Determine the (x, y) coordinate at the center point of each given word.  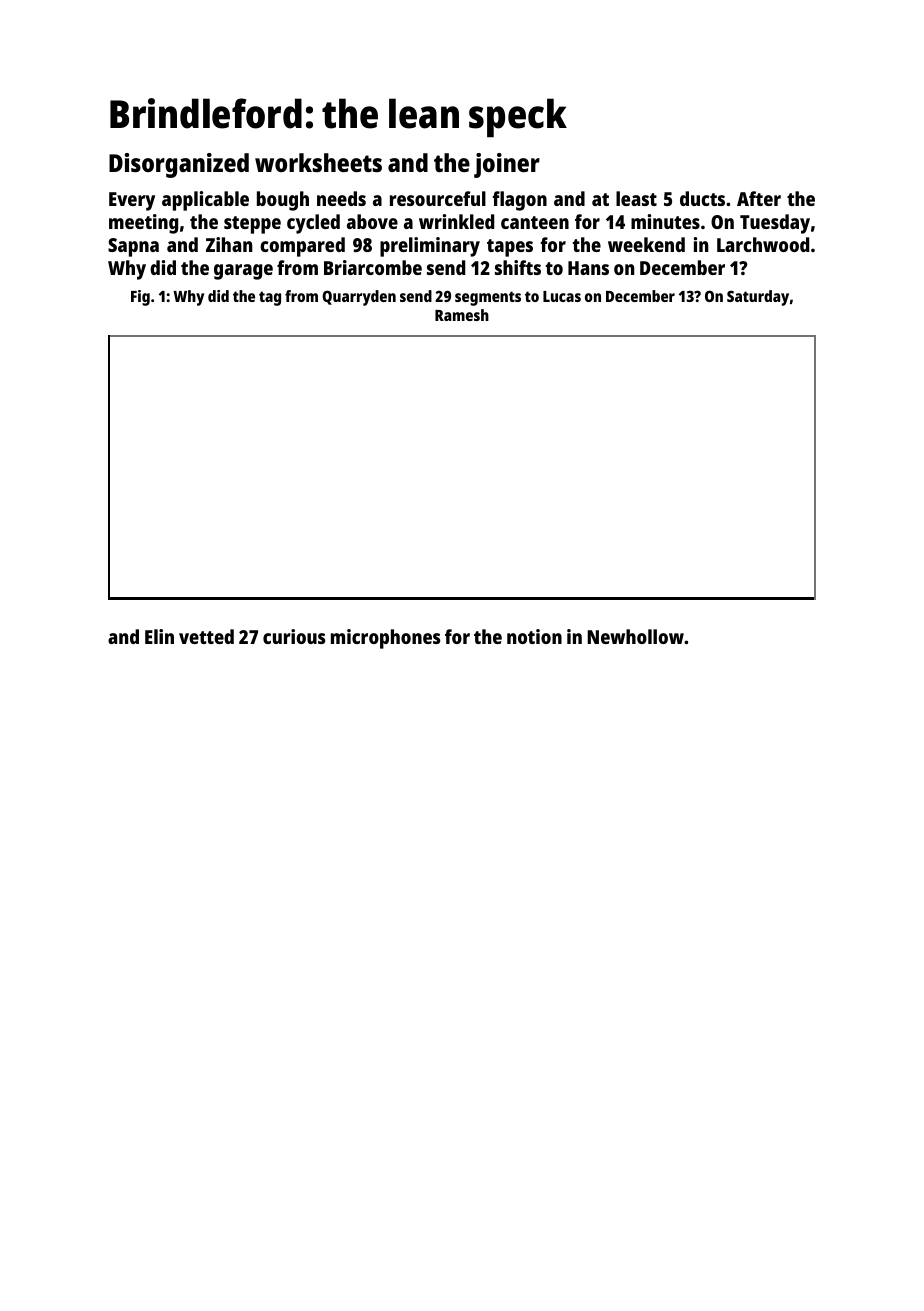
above (372, 221)
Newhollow (635, 636)
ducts (702, 198)
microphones (385, 639)
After (759, 198)
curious (294, 636)
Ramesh (462, 315)
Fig (140, 298)
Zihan (229, 244)
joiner (507, 165)
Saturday (758, 298)
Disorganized (179, 165)
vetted (206, 636)
